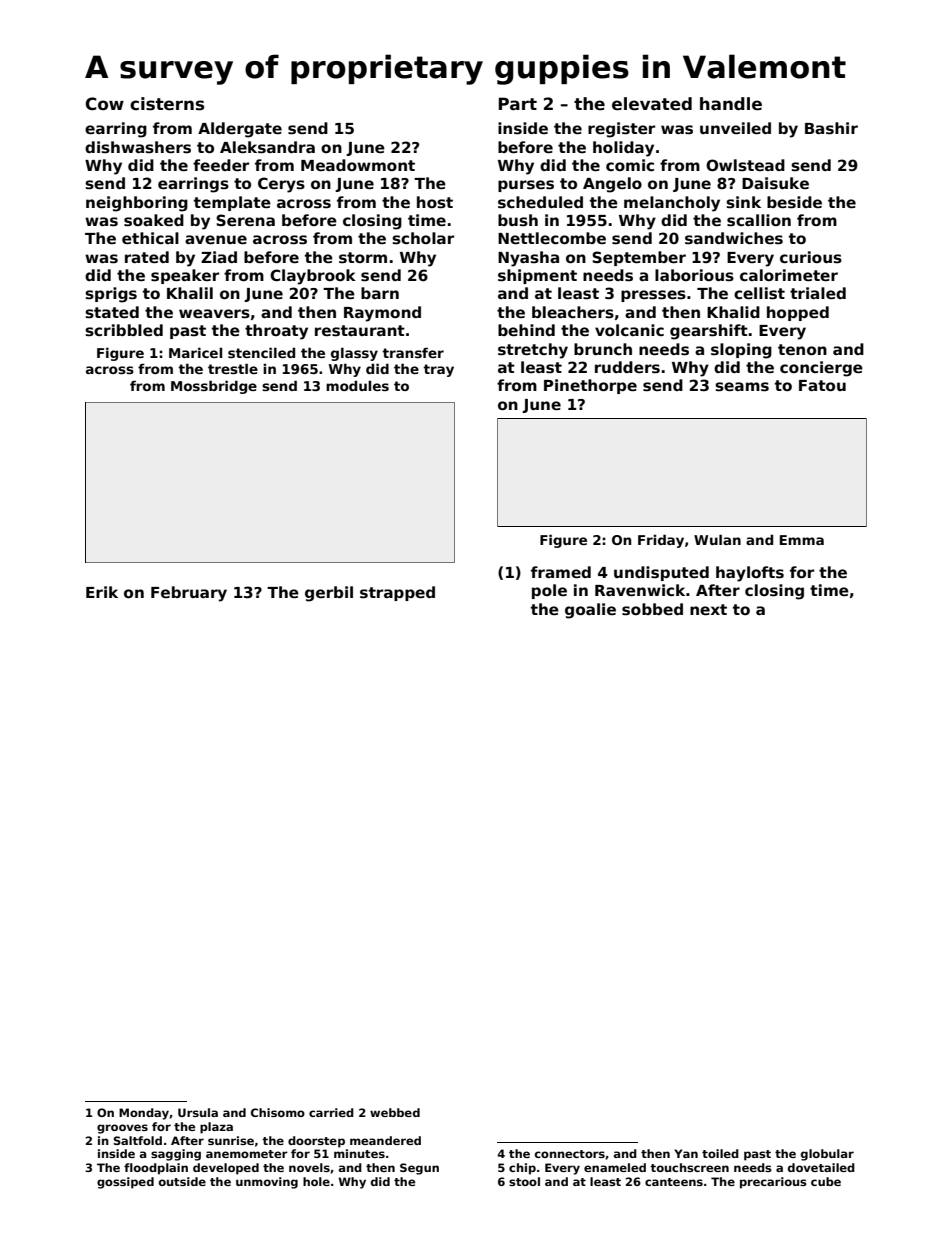  What do you see at coordinates (397, 593) in the image?
I see `strapped` at bounding box center [397, 593].
